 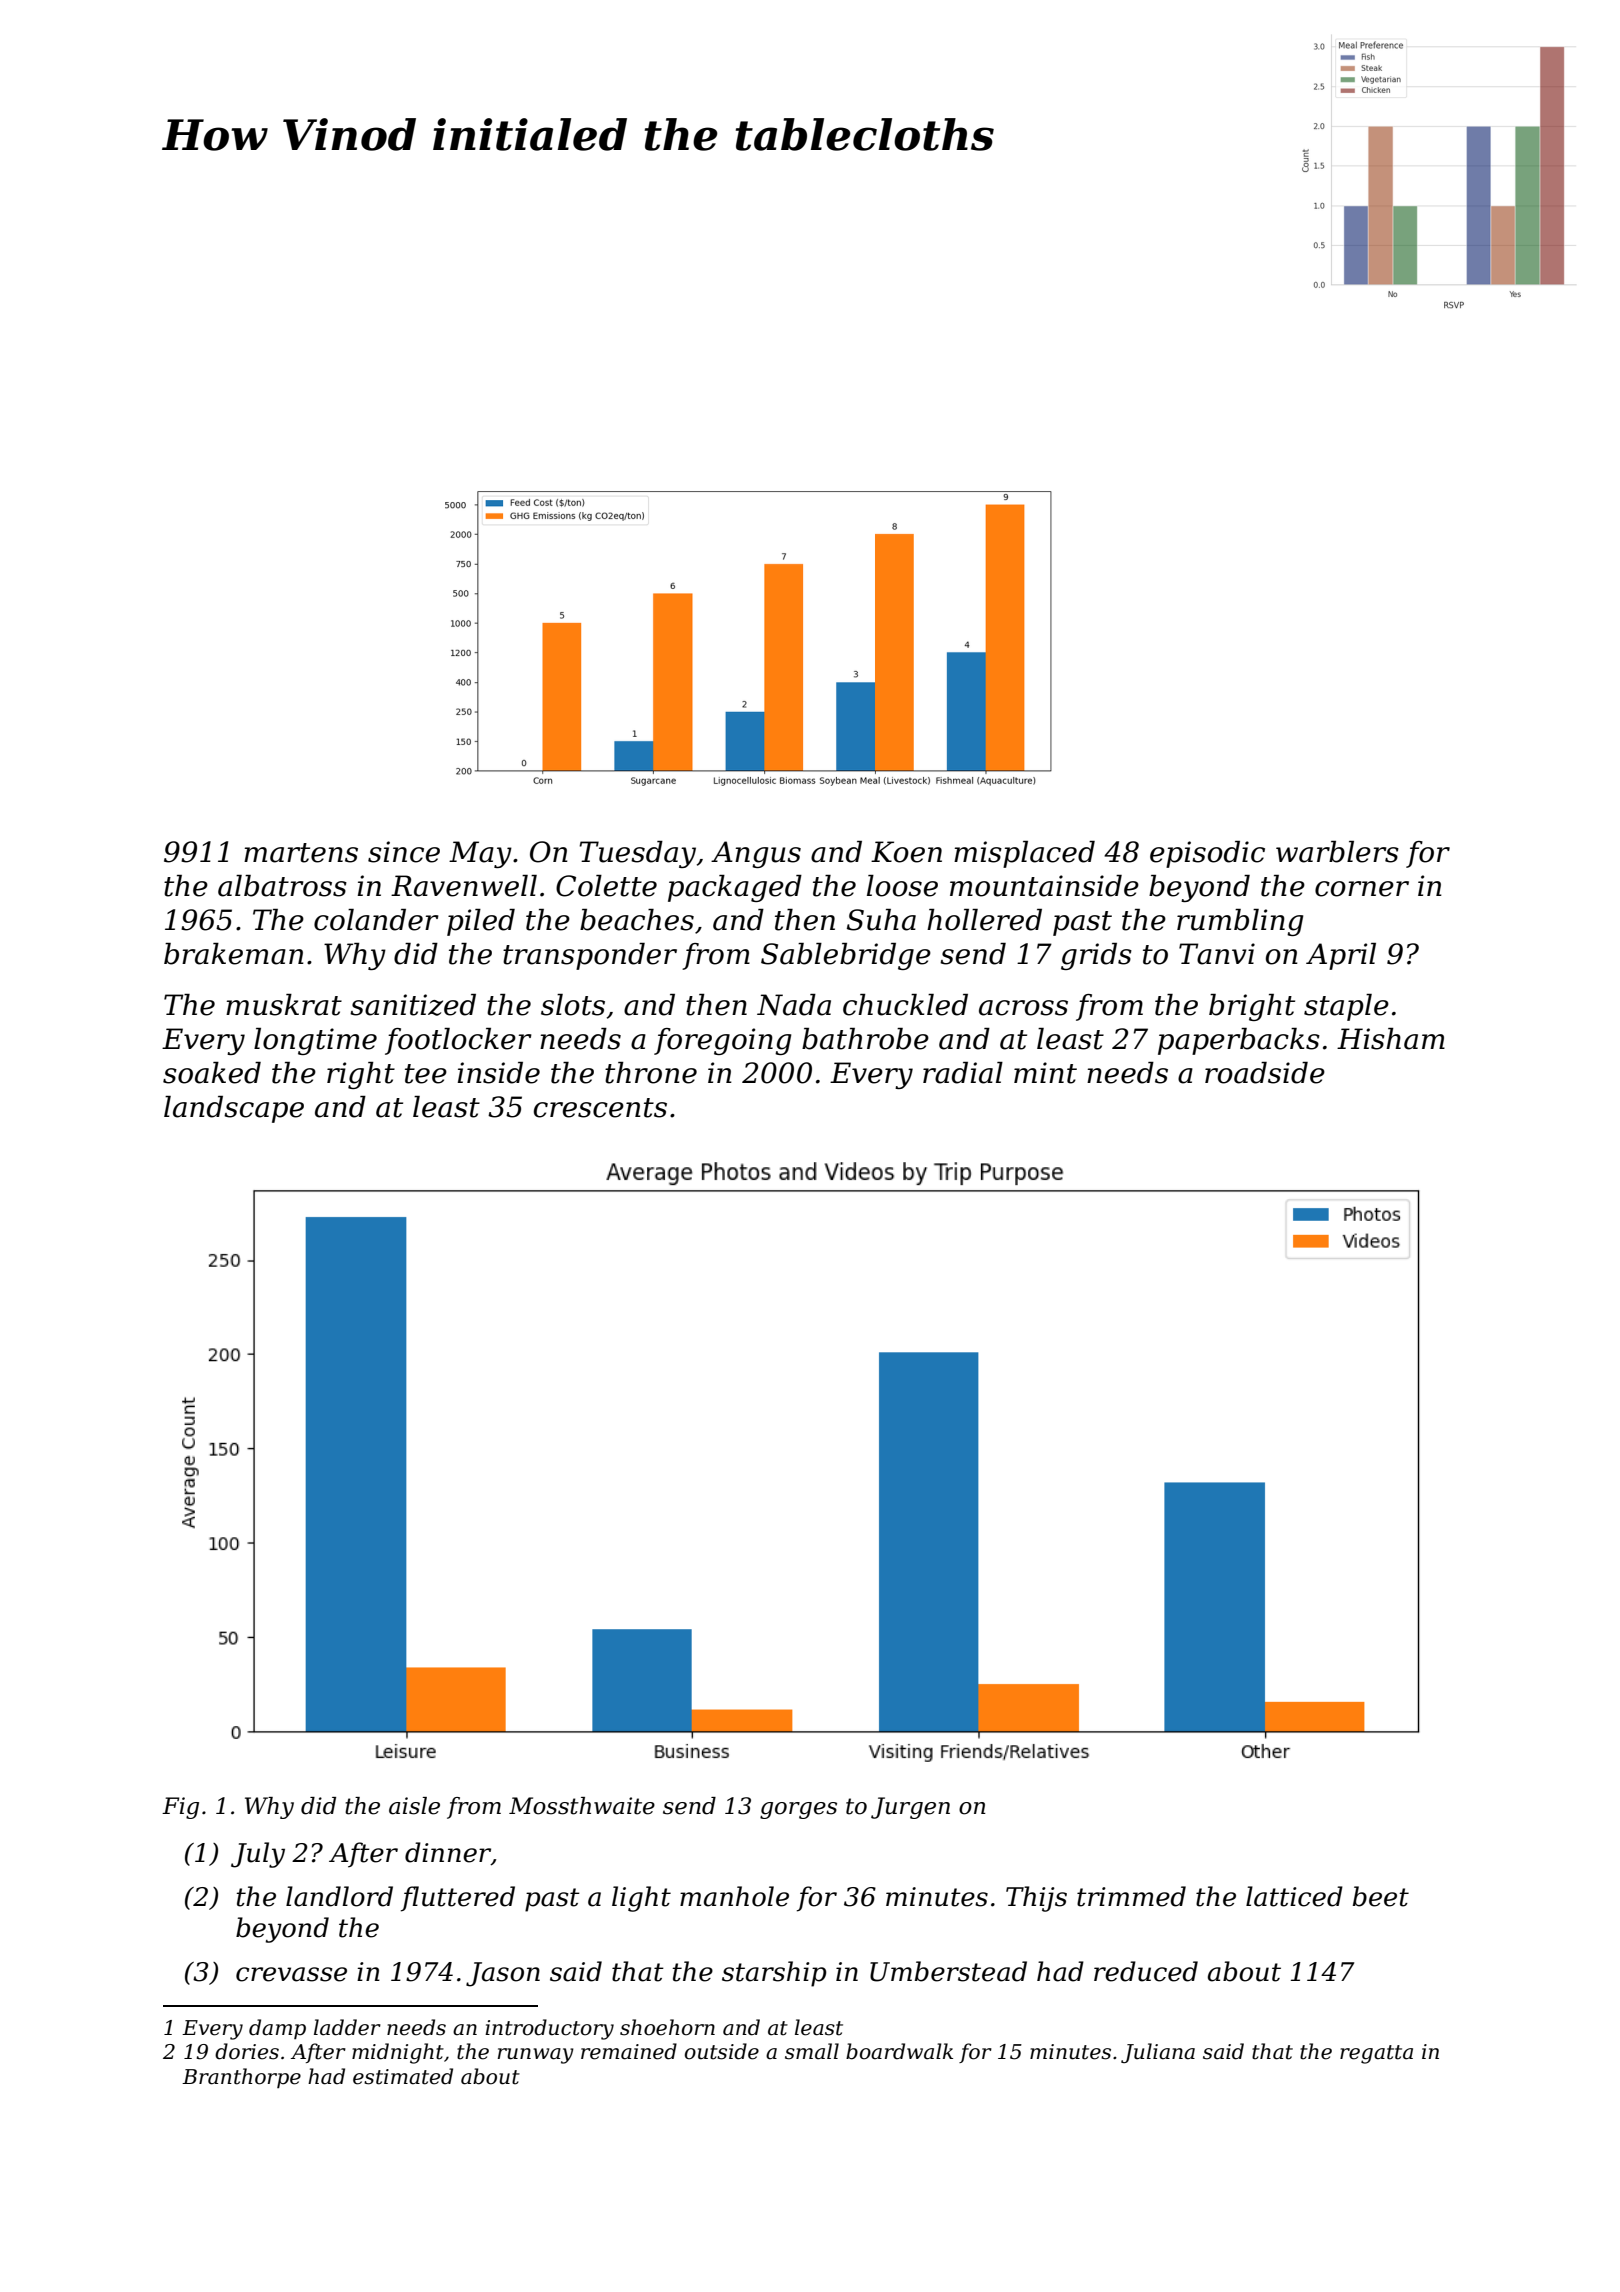 I want to click on tee, so click(x=426, y=1074).
